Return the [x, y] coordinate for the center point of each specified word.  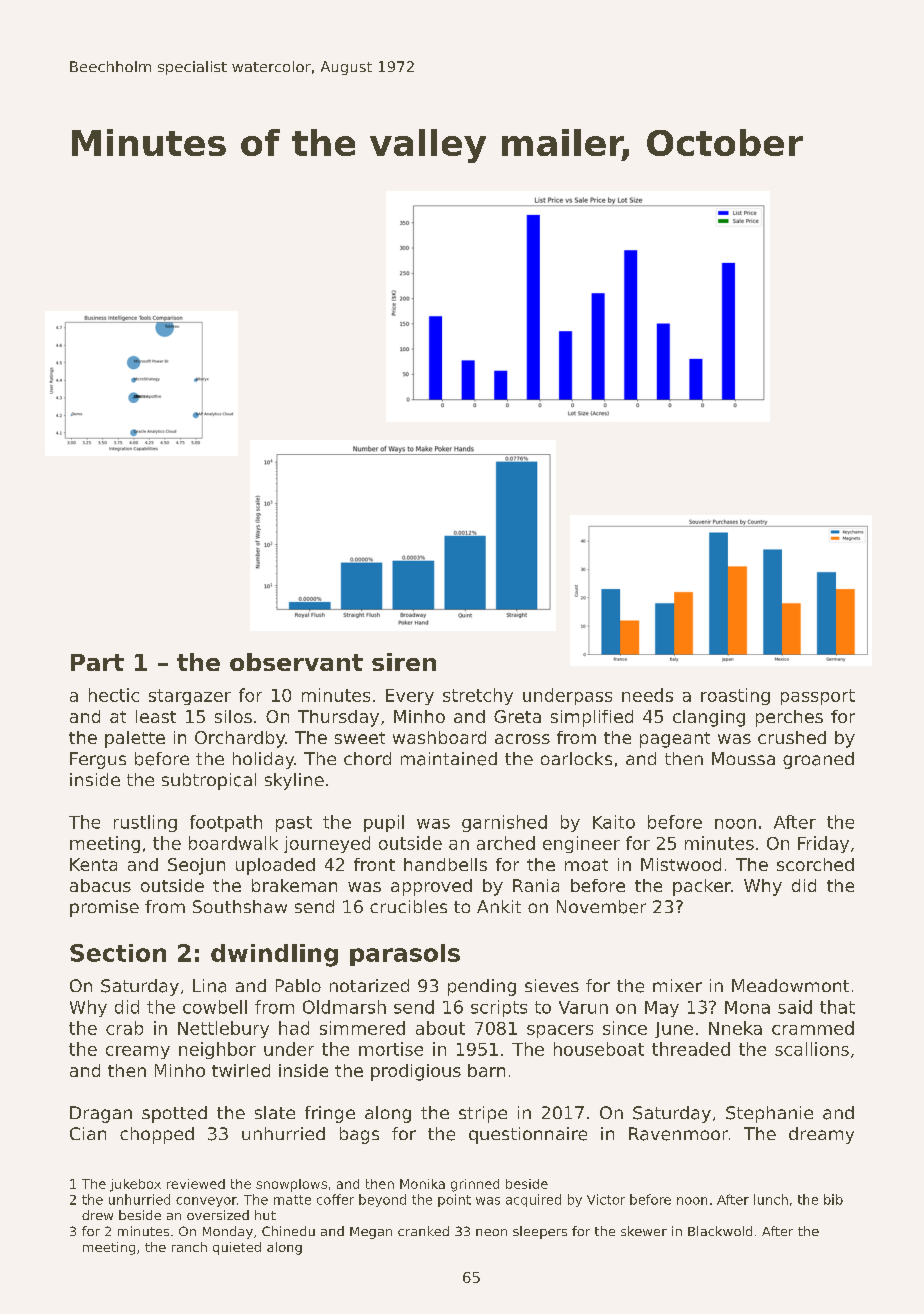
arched [506, 843]
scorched [815, 864]
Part [97, 662]
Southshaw [240, 906]
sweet [360, 738]
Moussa [743, 758]
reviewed [196, 1184]
